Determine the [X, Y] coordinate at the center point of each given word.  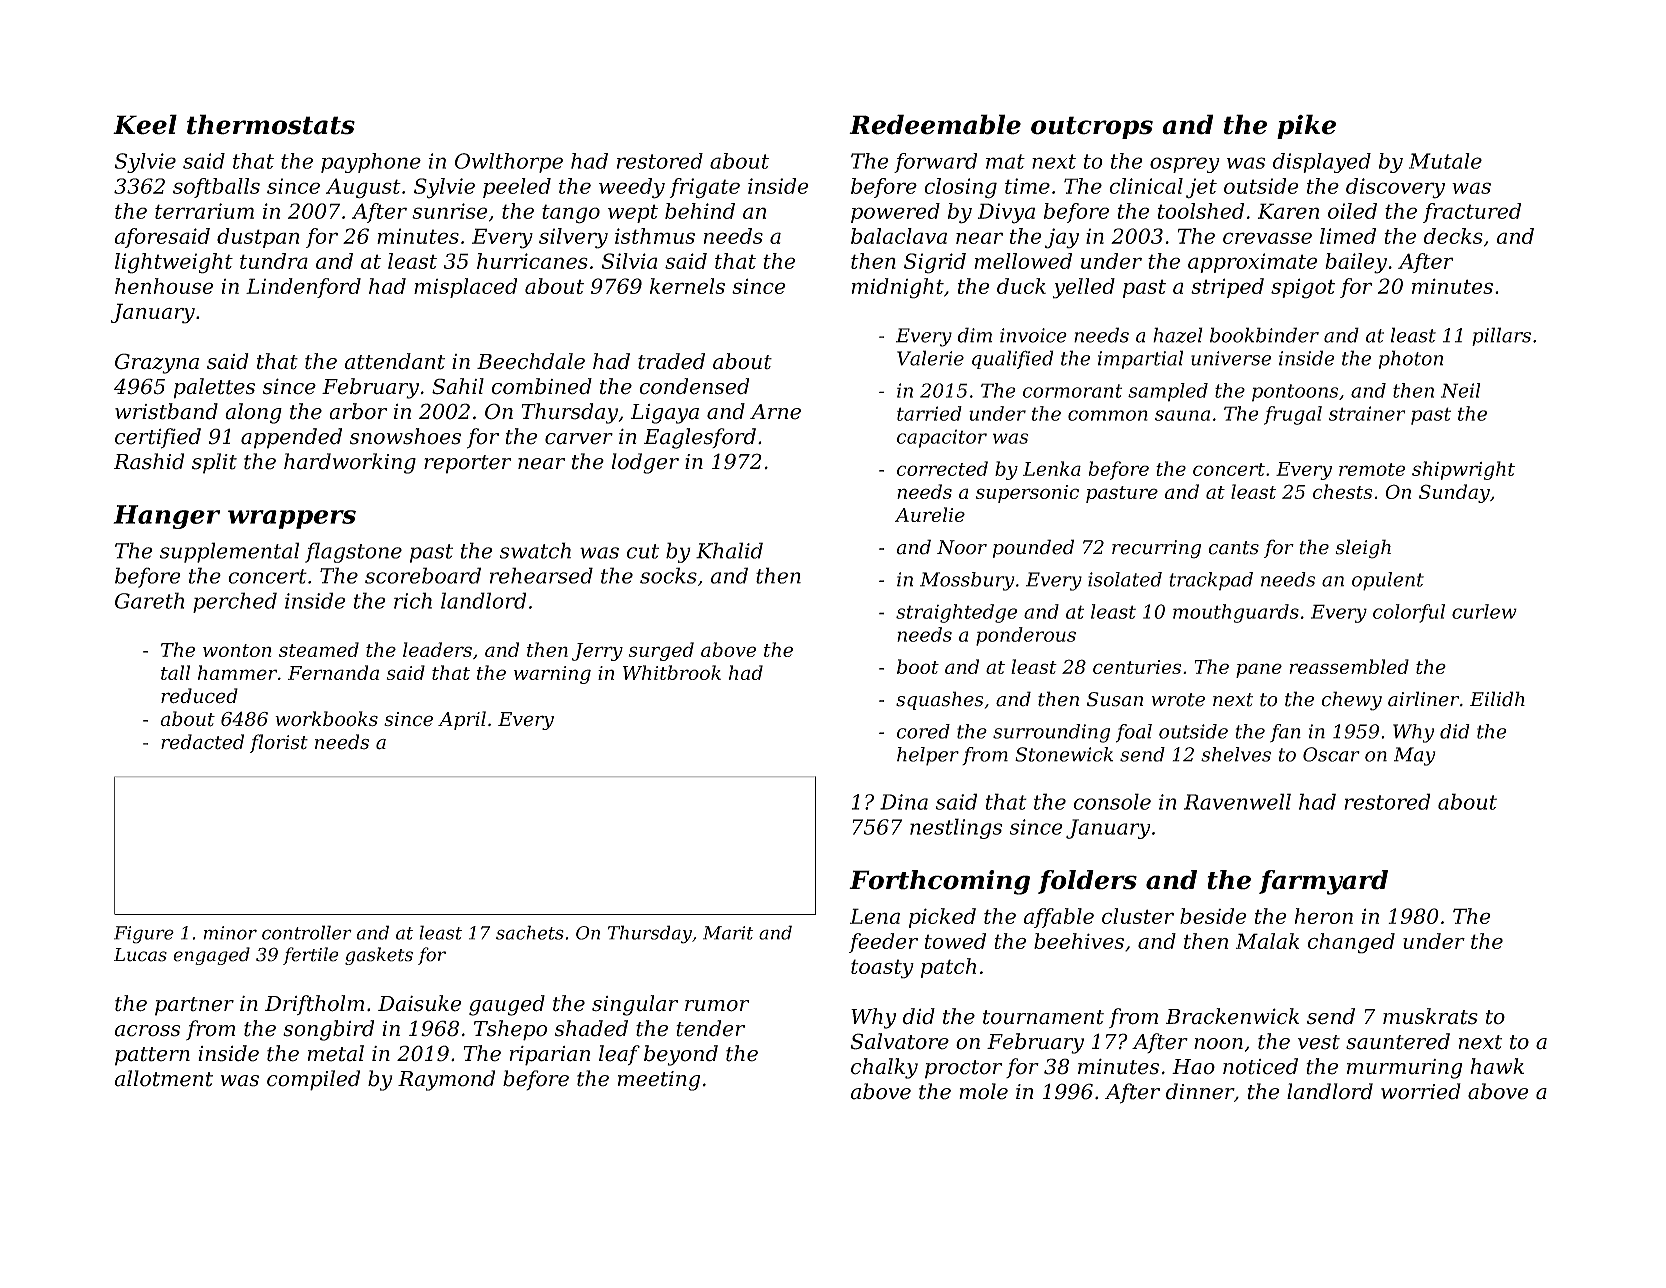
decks [1453, 236]
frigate [704, 188]
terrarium [204, 211]
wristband [166, 411]
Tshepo [510, 1030]
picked [942, 918]
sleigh [1363, 549]
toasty [882, 969]
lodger [645, 463]
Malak [1267, 941]
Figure [144, 935]
